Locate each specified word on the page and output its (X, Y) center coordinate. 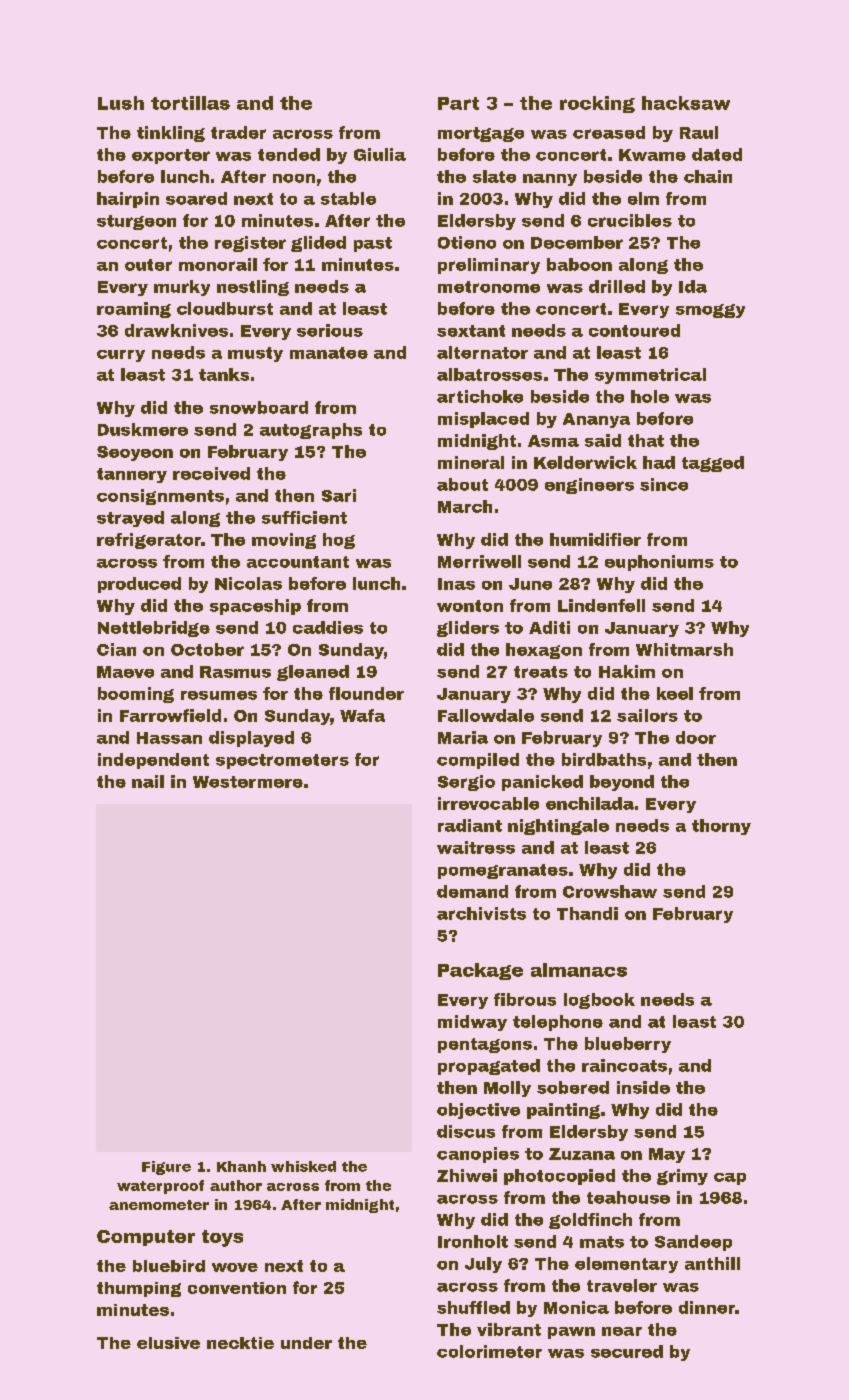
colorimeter (489, 1351)
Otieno (467, 242)
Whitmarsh (684, 649)
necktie (240, 1343)
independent (153, 761)
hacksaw (686, 103)
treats (541, 672)
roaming (134, 310)
